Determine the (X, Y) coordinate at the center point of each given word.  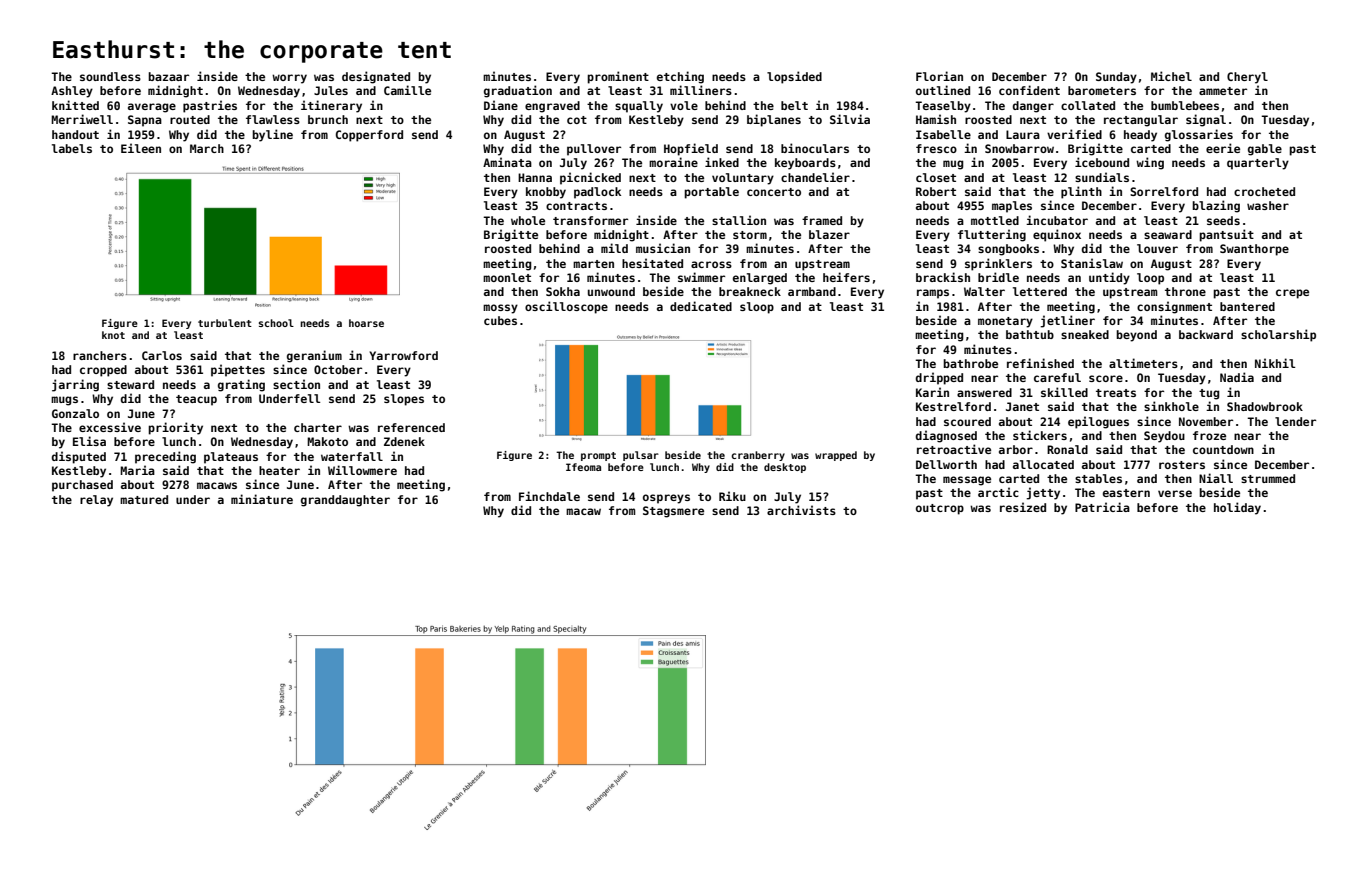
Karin (932, 392)
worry (289, 79)
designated (376, 77)
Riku (732, 496)
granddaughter (345, 501)
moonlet (507, 277)
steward (130, 384)
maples (1012, 207)
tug (1209, 394)
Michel (1171, 76)
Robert (936, 191)
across (711, 264)
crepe (1292, 294)
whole (528, 220)
